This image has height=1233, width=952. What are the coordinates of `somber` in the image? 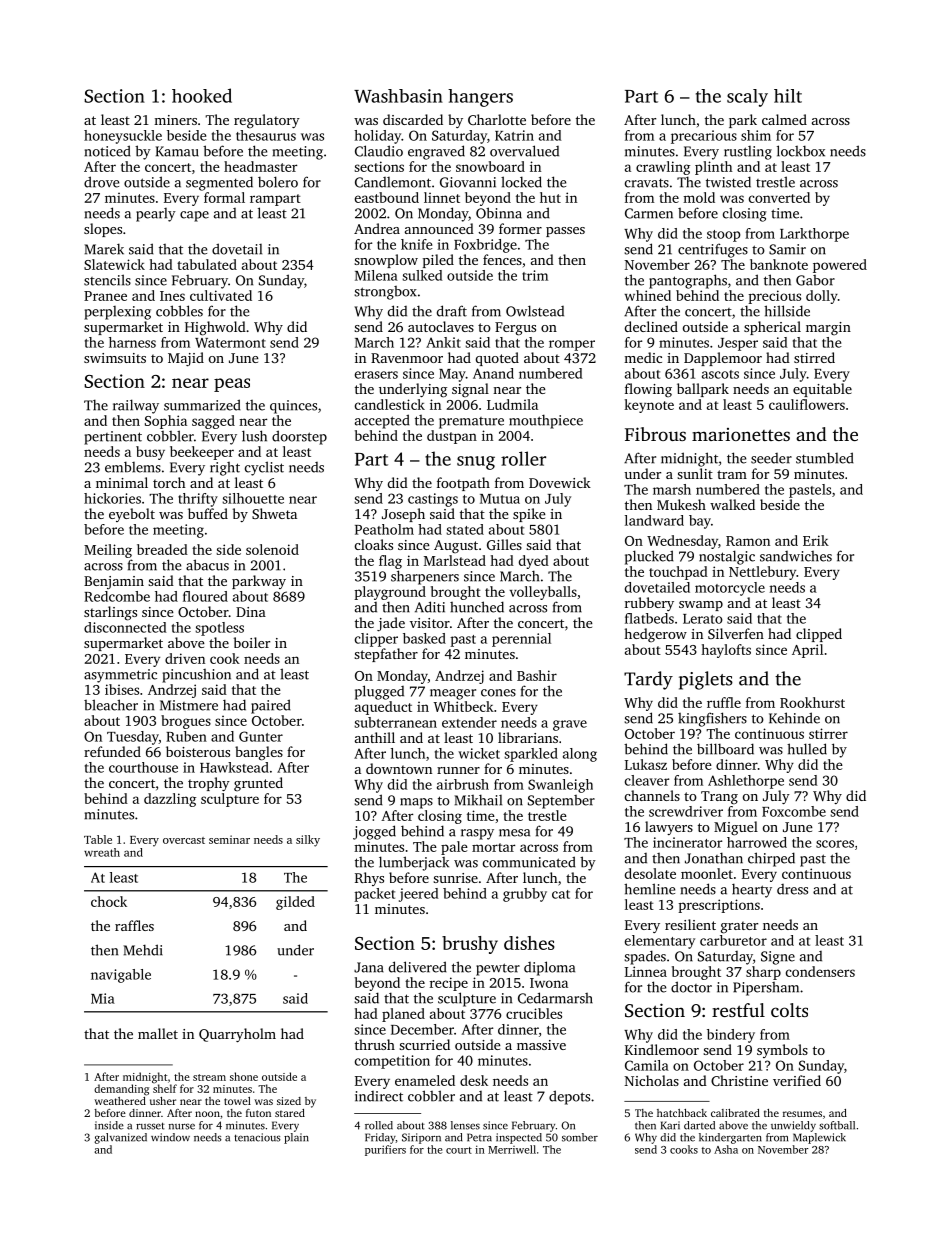 It's located at (580, 1137).
